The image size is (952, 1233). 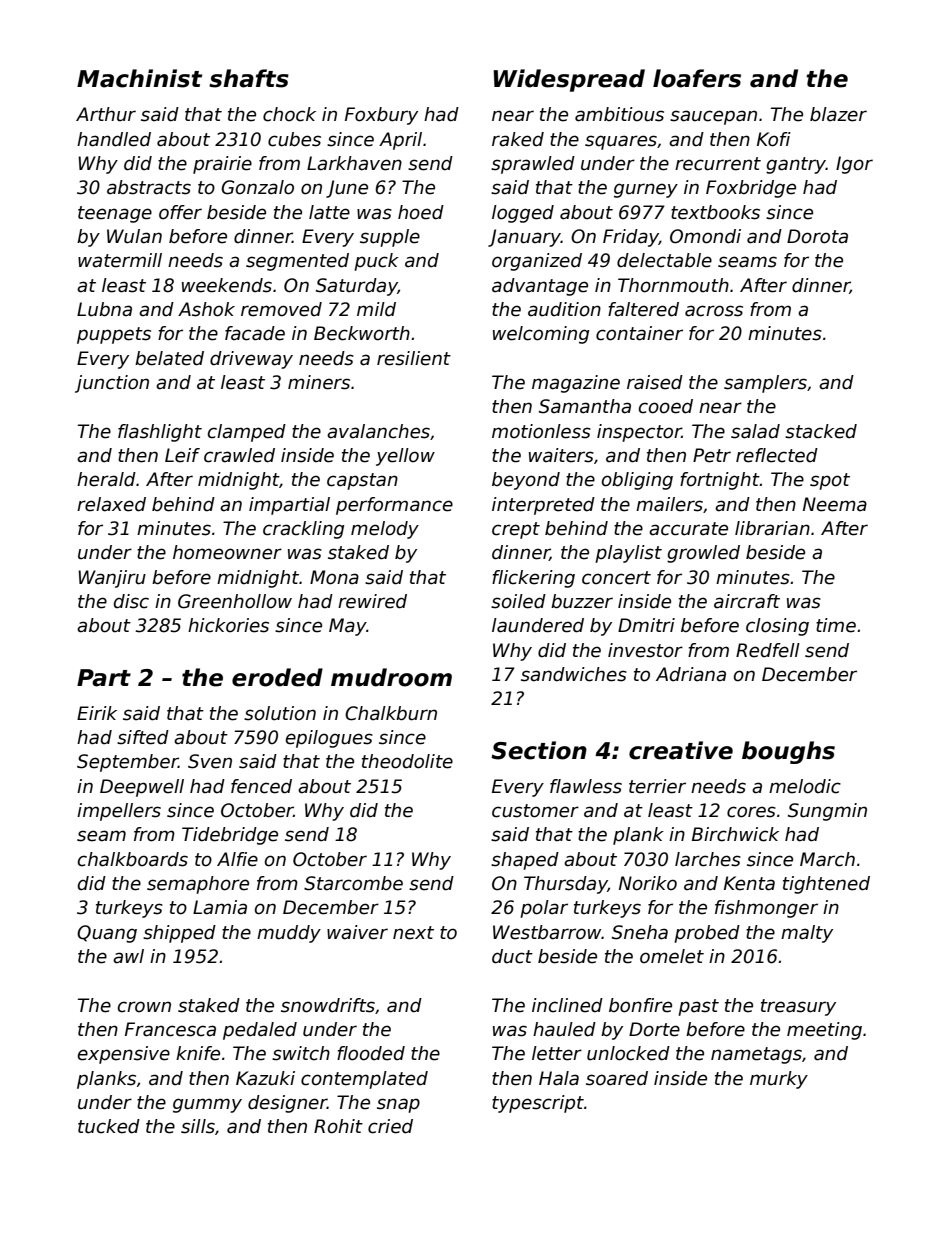 What do you see at coordinates (569, 80) in the screenshot?
I see `Widespread` at bounding box center [569, 80].
